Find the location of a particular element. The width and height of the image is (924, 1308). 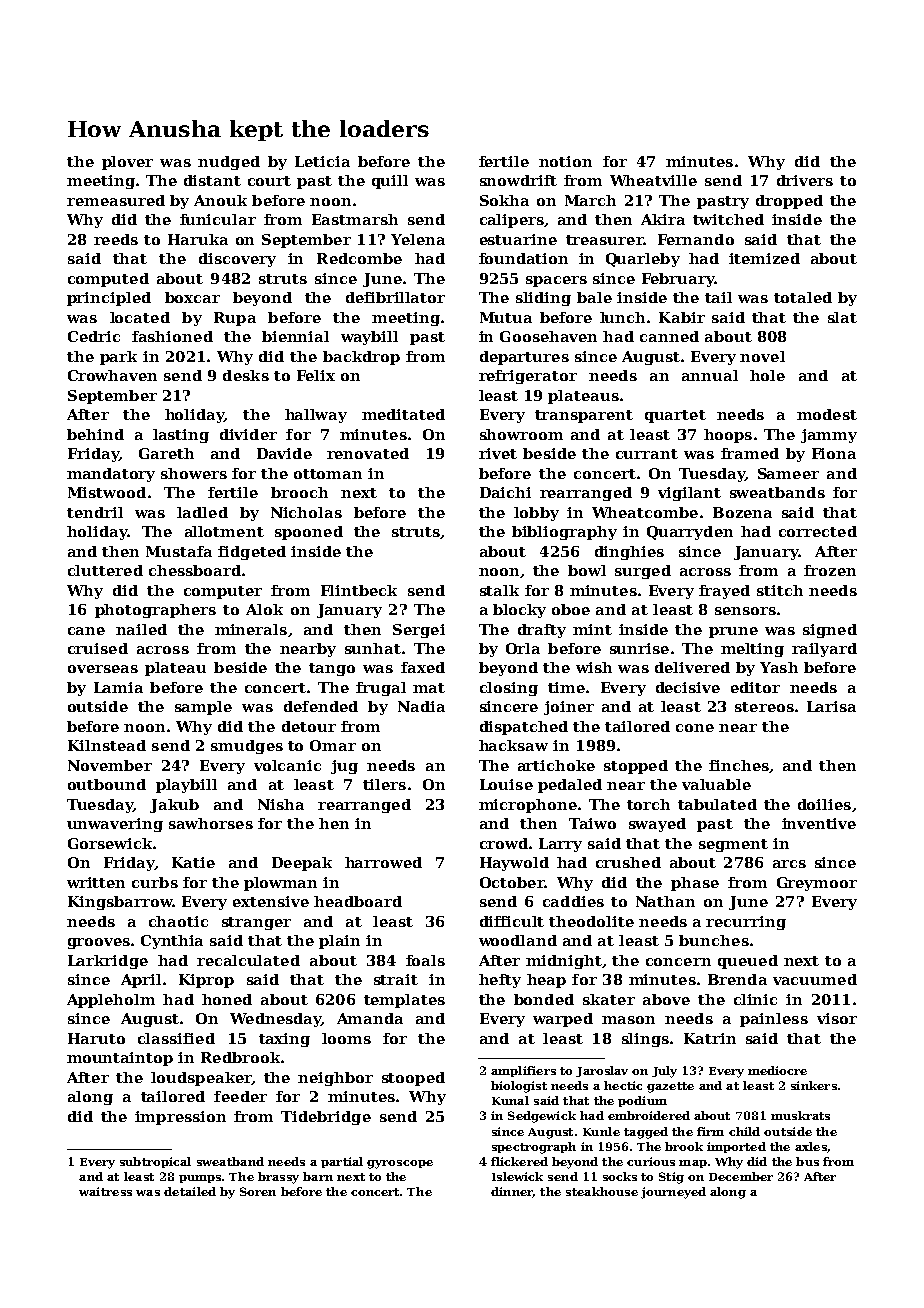

vacuumed is located at coordinates (815, 979).
